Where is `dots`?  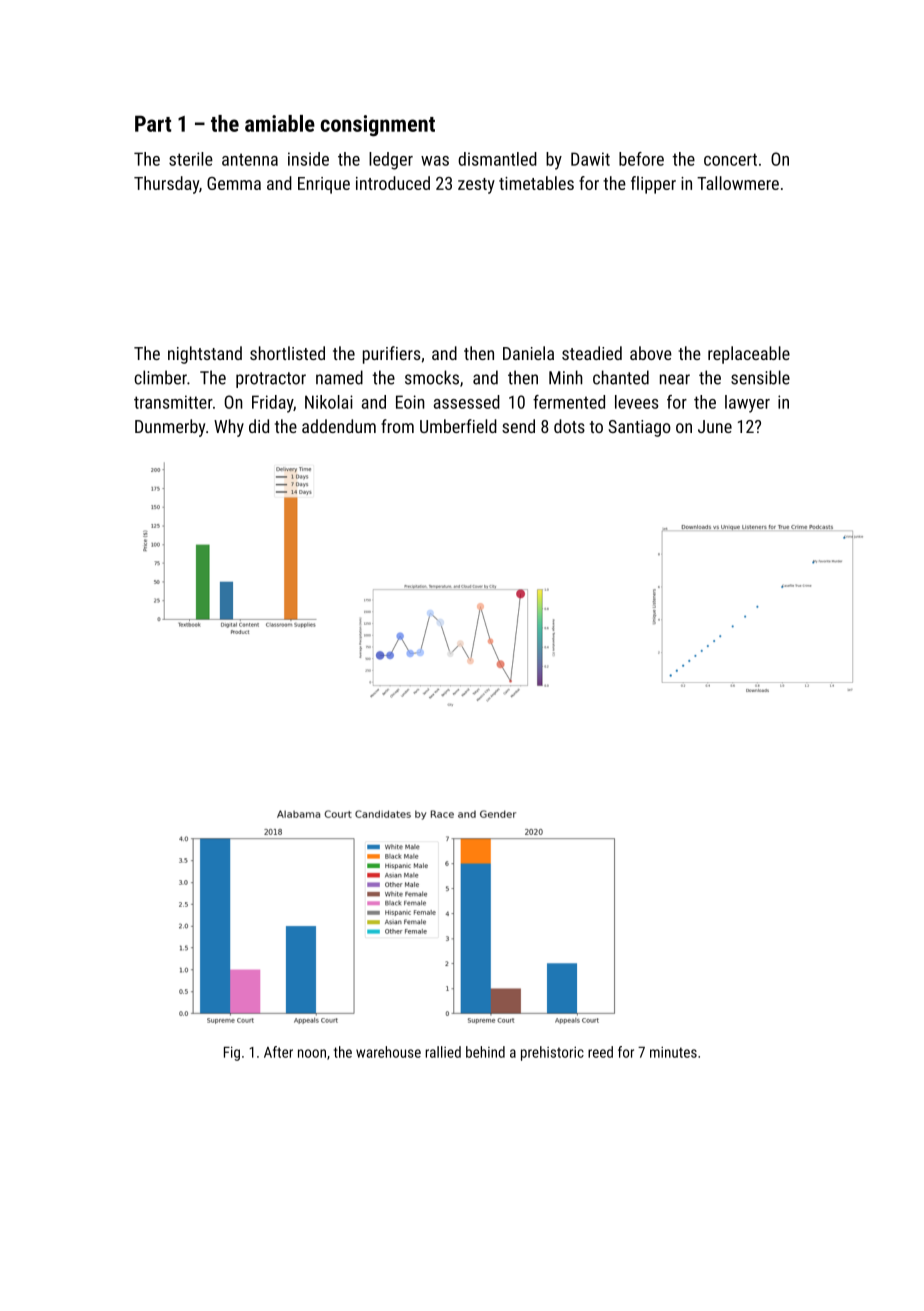
dots is located at coordinates (569, 426).
